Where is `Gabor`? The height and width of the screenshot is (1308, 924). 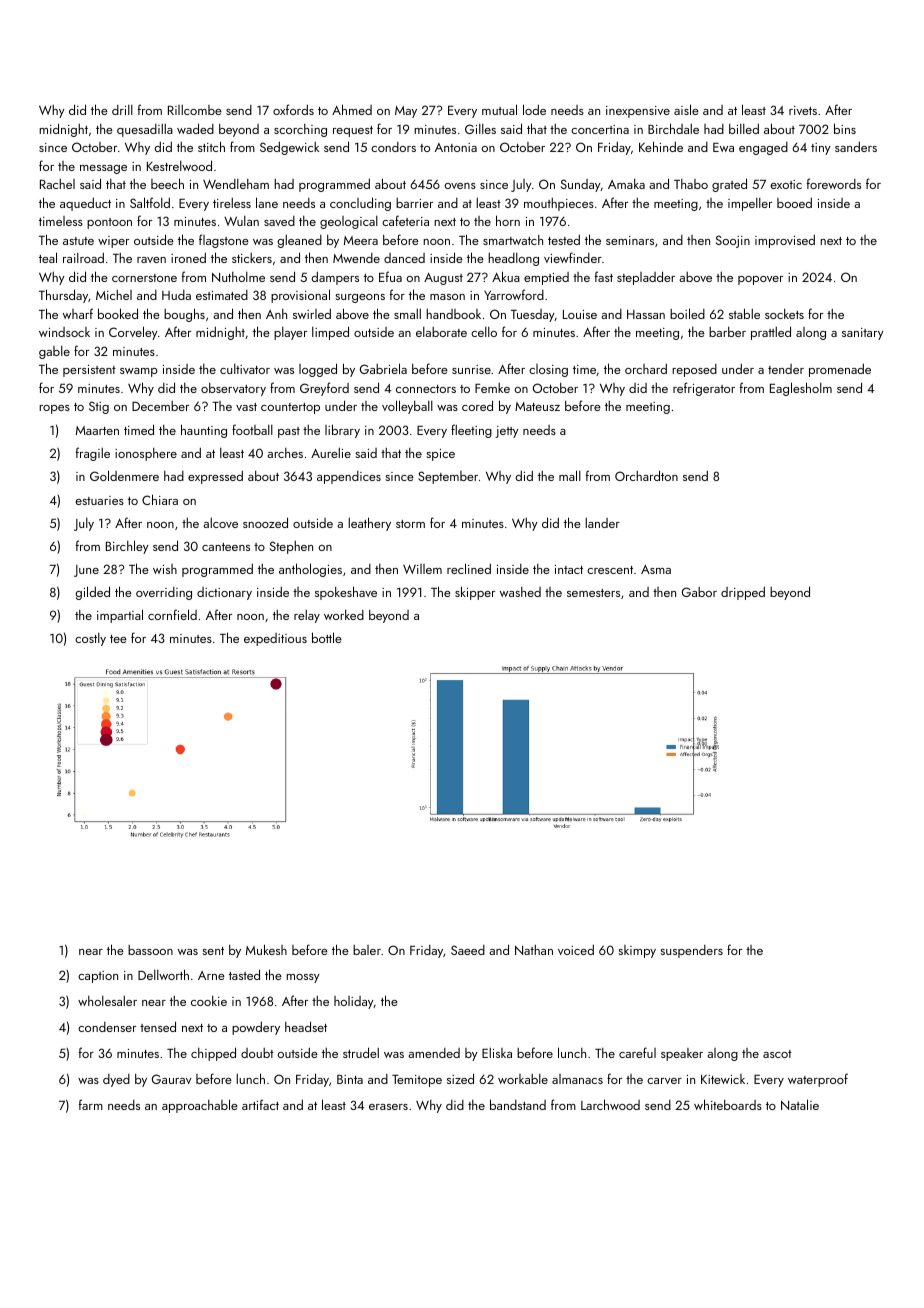 Gabor is located at coordinates (699, 592).
